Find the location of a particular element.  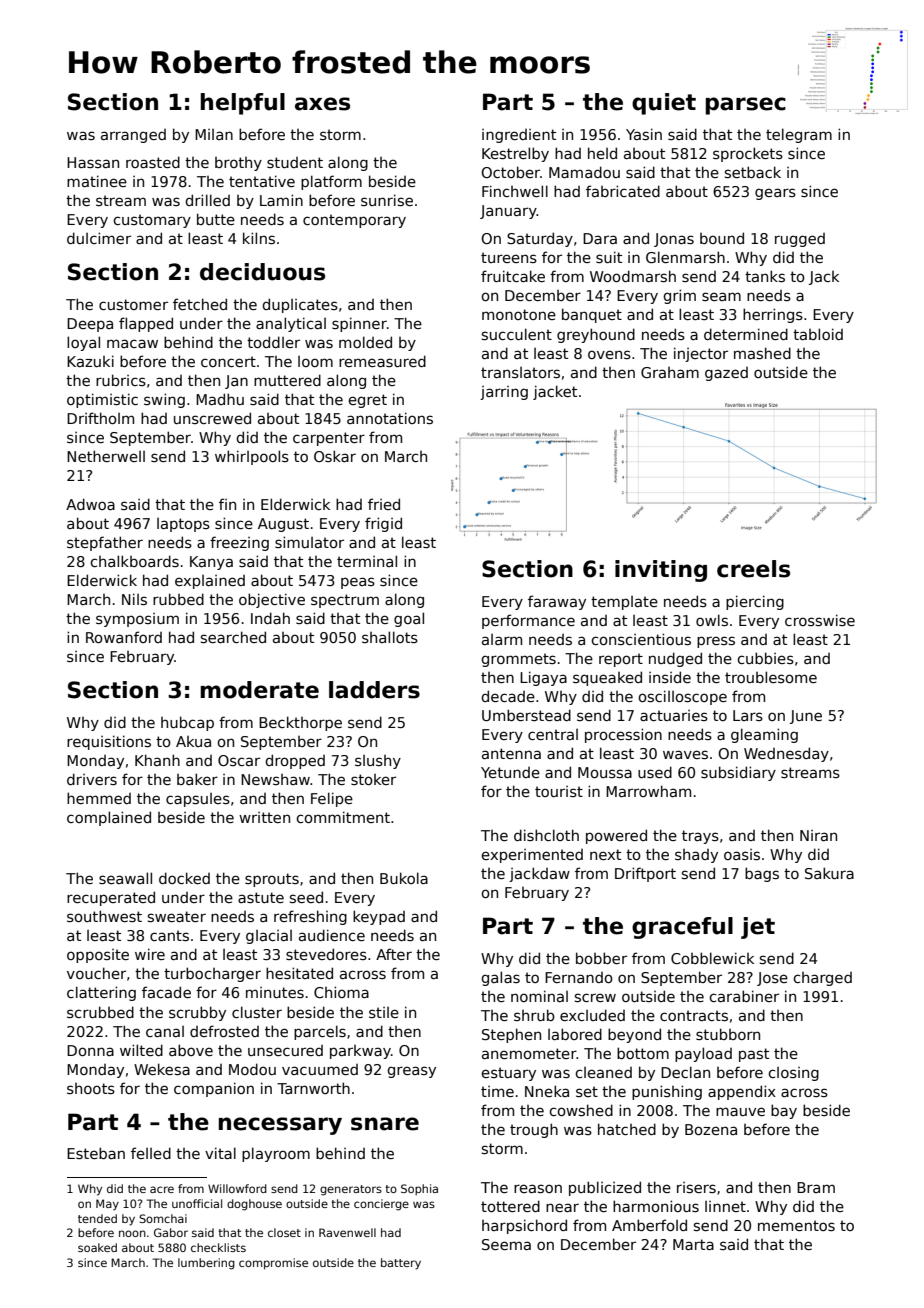

carabiner is located at coordinates (744, 996).
